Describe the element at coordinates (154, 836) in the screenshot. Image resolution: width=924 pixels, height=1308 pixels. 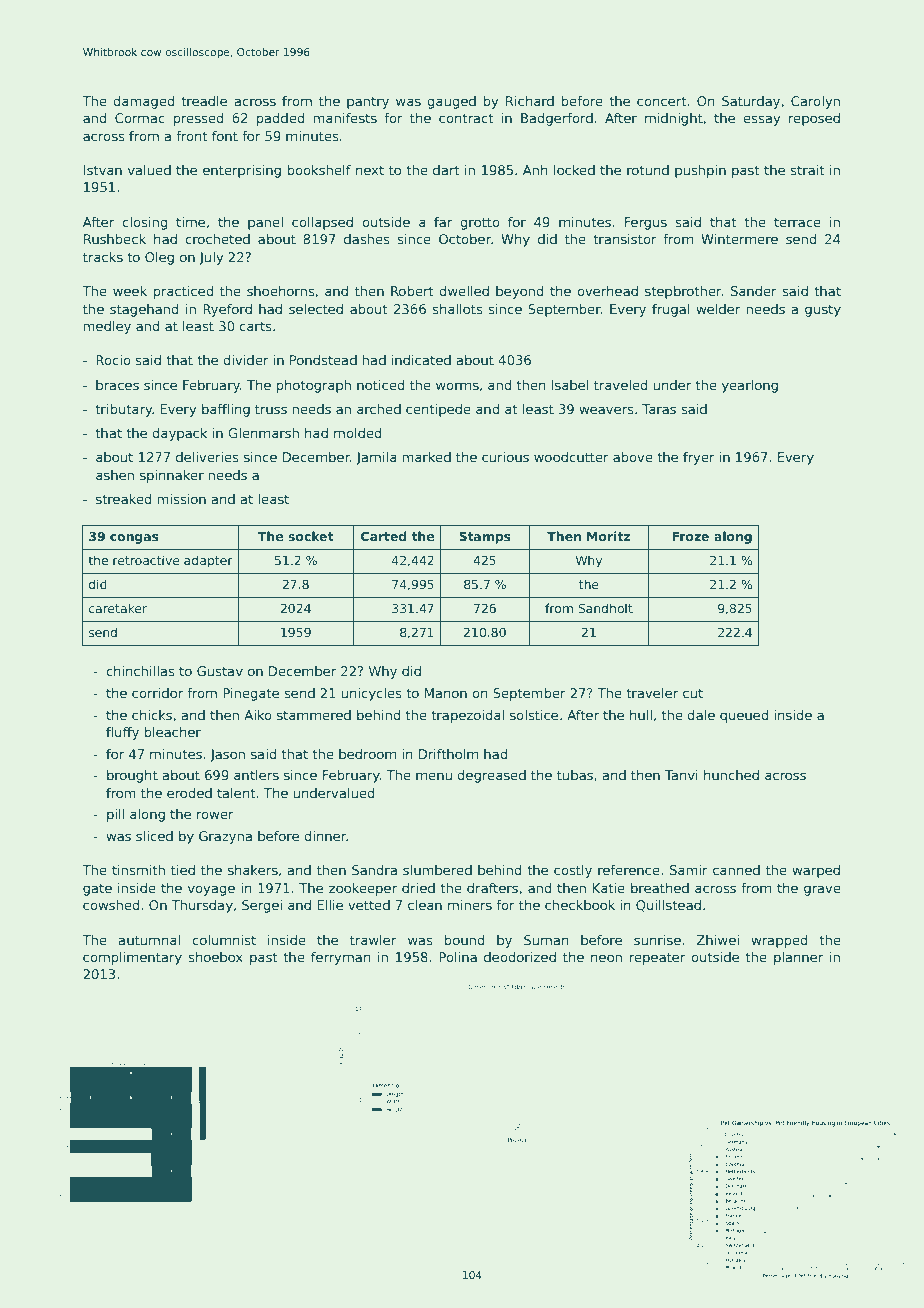
I see `sliced` at that location.
